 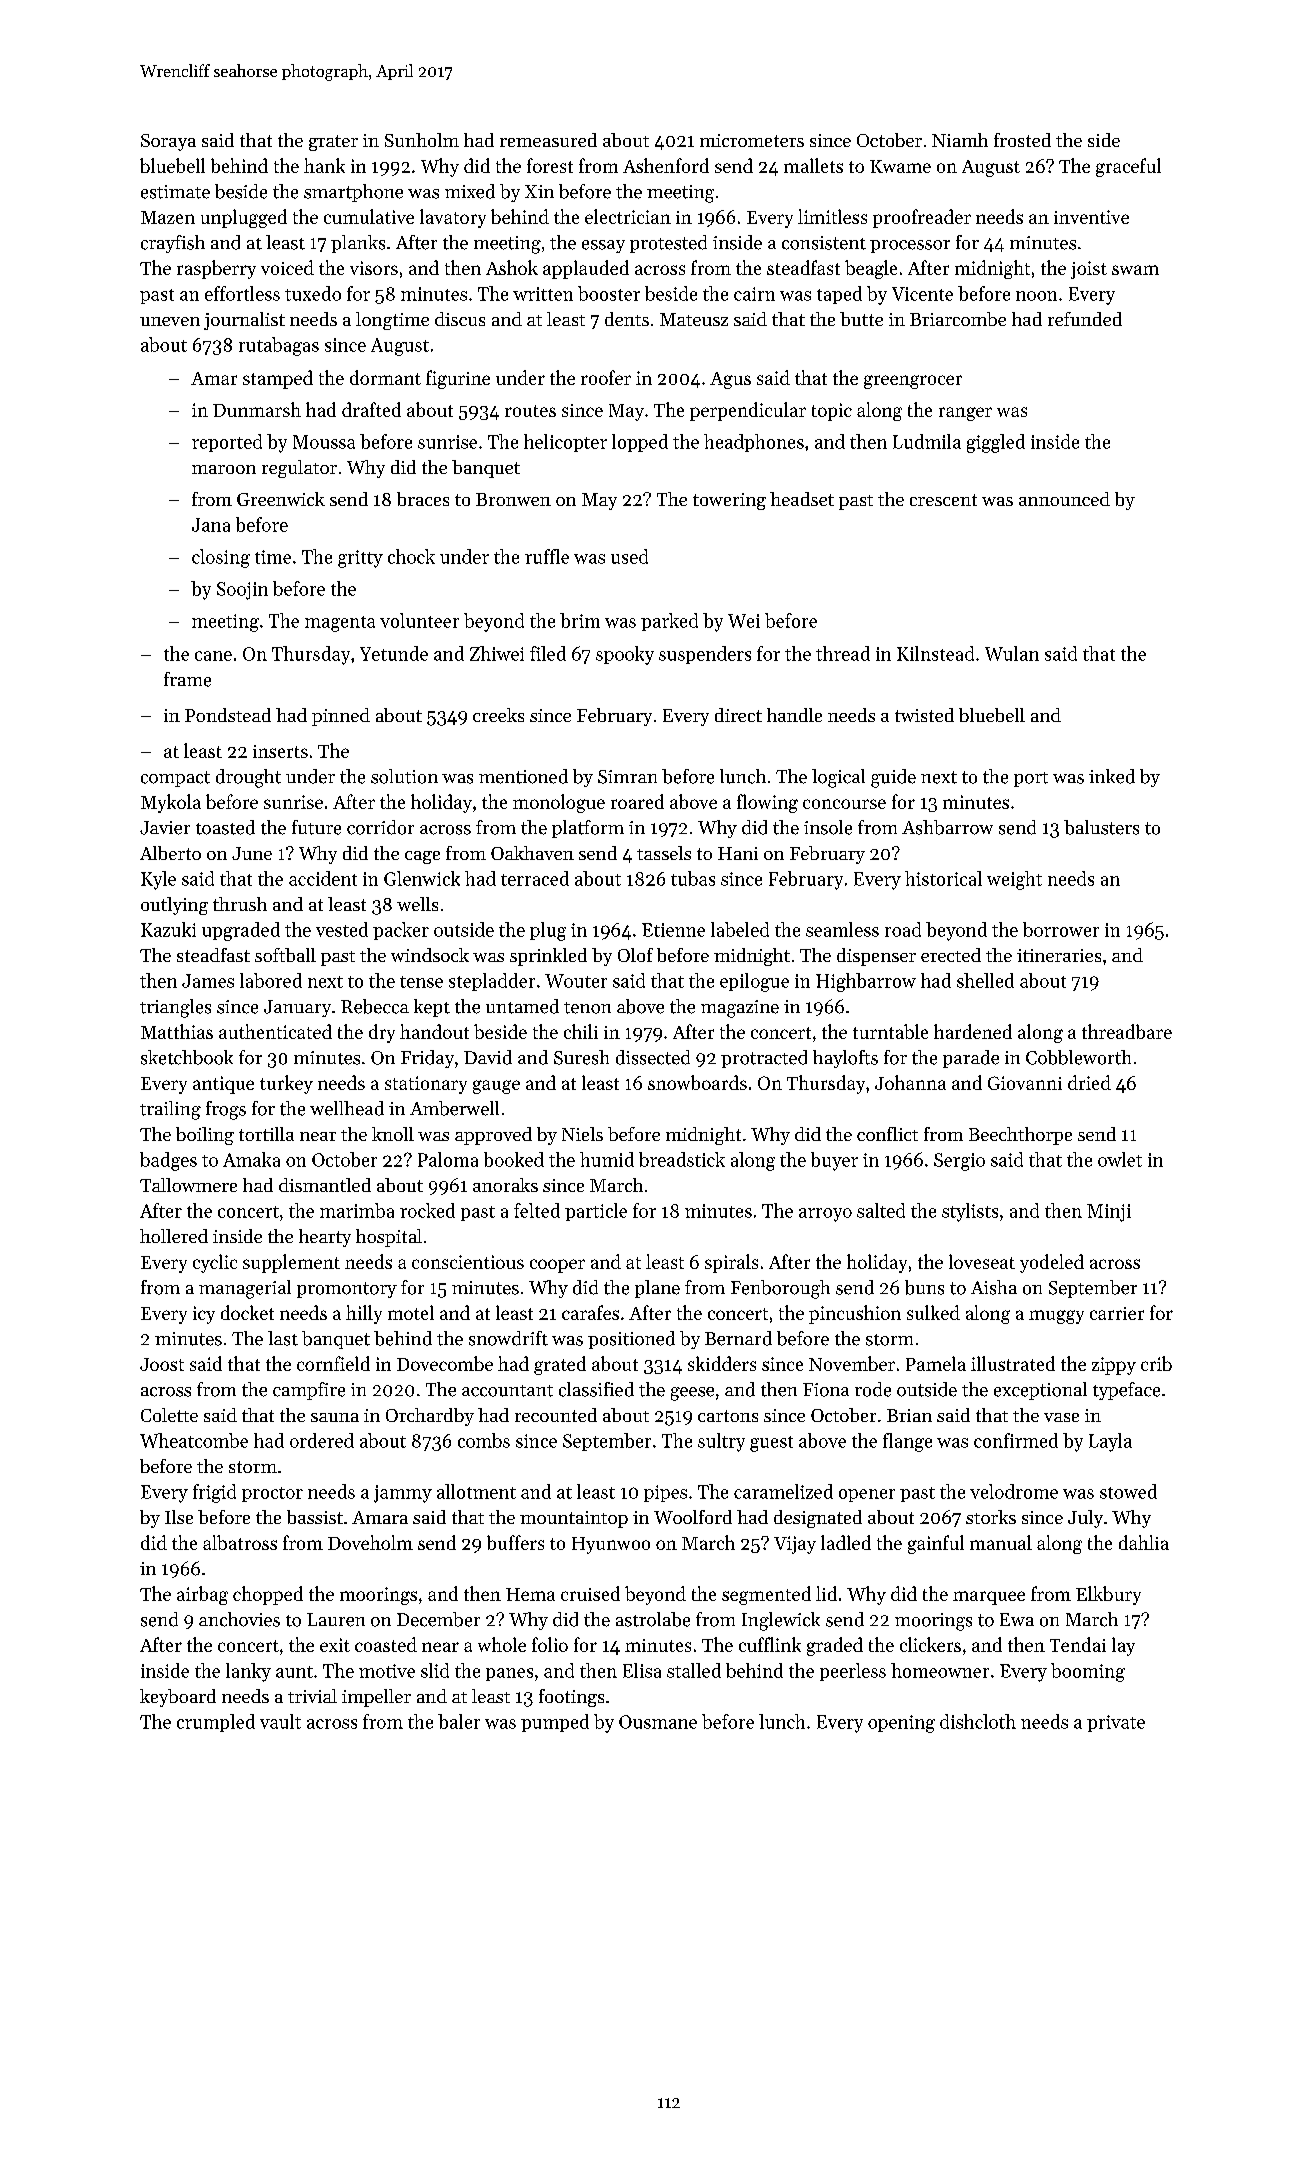 I want to click on micrometers, so click(x=752, y=140).
